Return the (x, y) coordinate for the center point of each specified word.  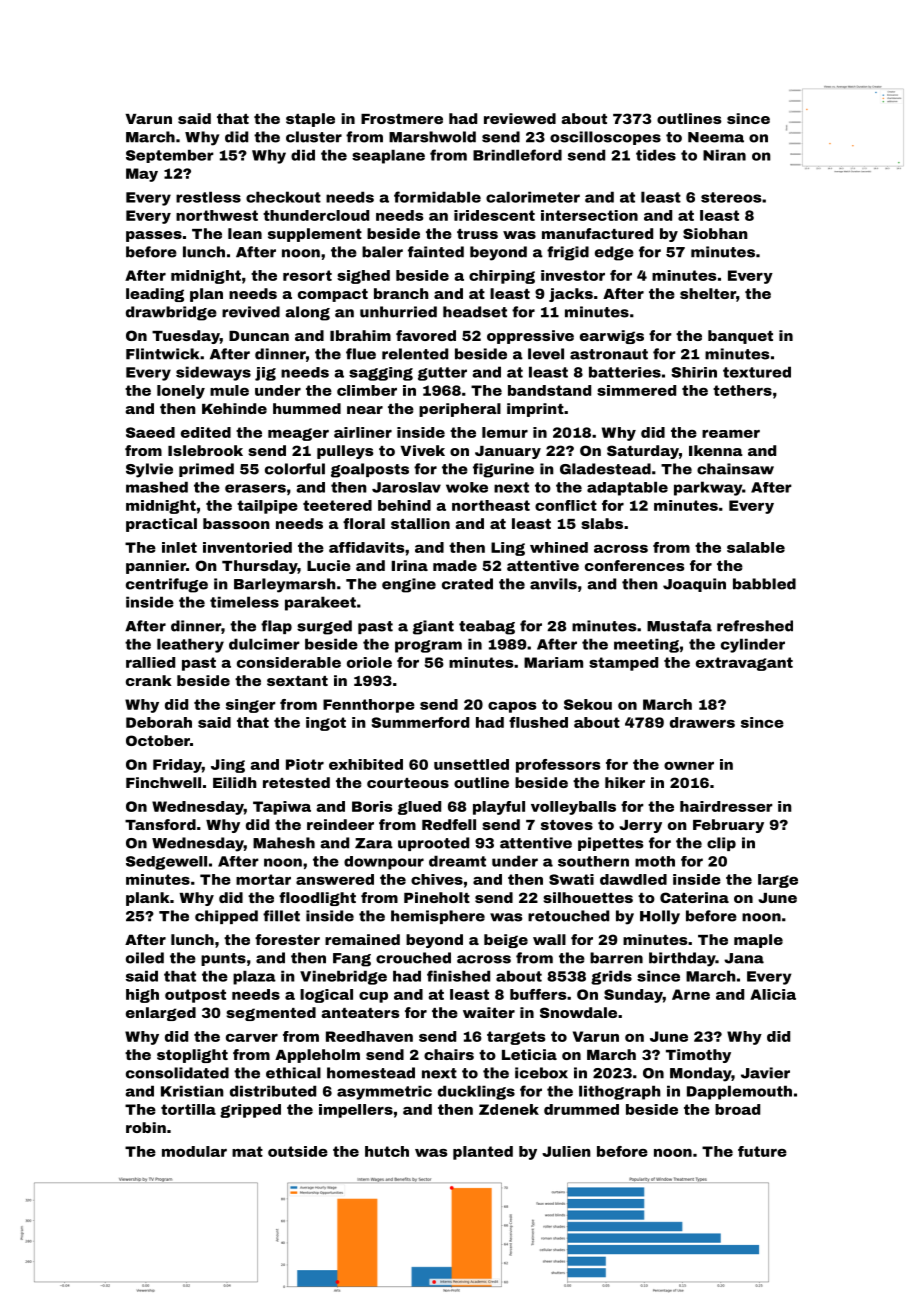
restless (208, 197)
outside (298, 1151)
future (762, 1151)
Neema (716, 137)
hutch (387, 1151)
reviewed (520, 118)
